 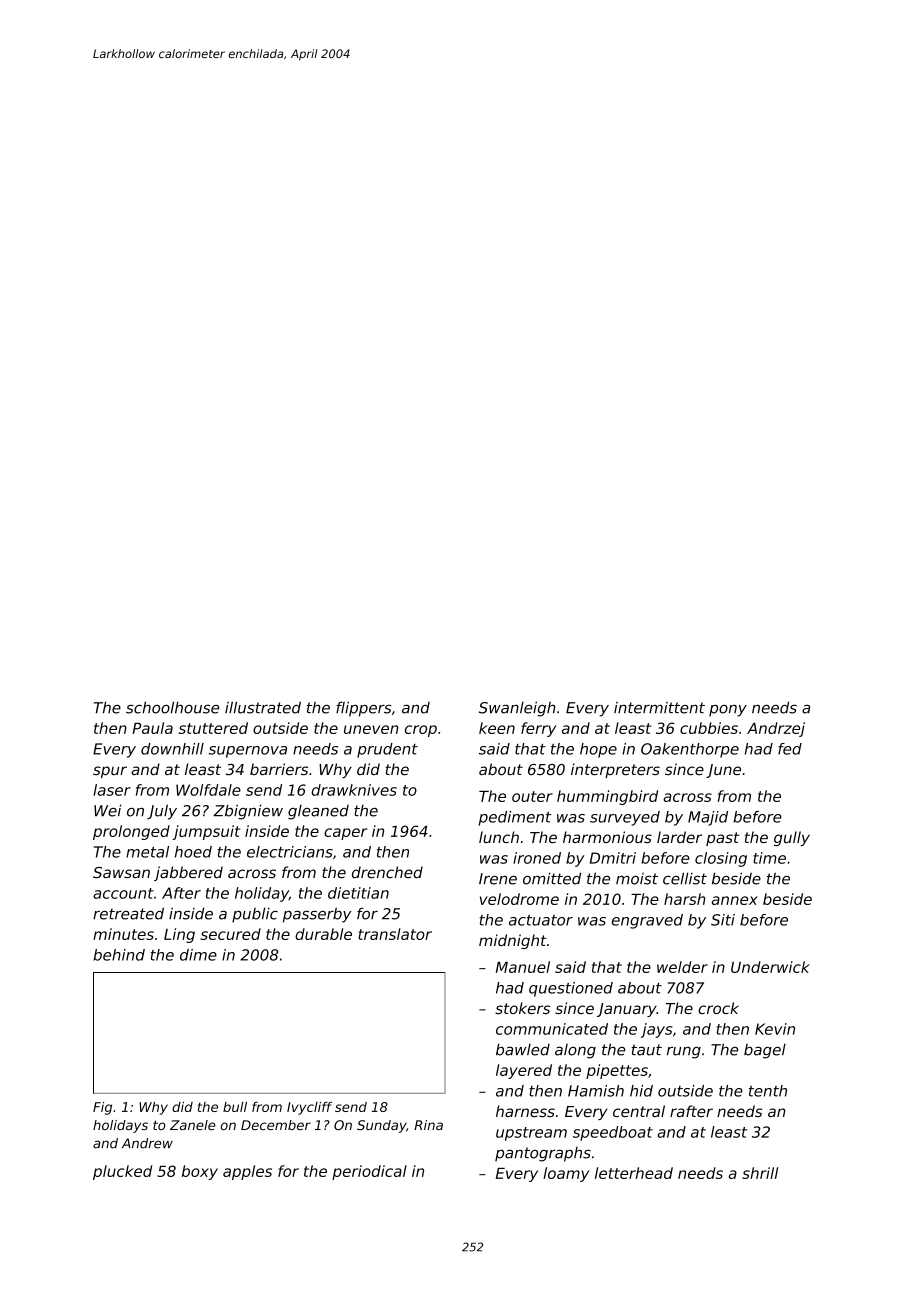 I want to click on Swanleigh, so click(x=517, y=709).
